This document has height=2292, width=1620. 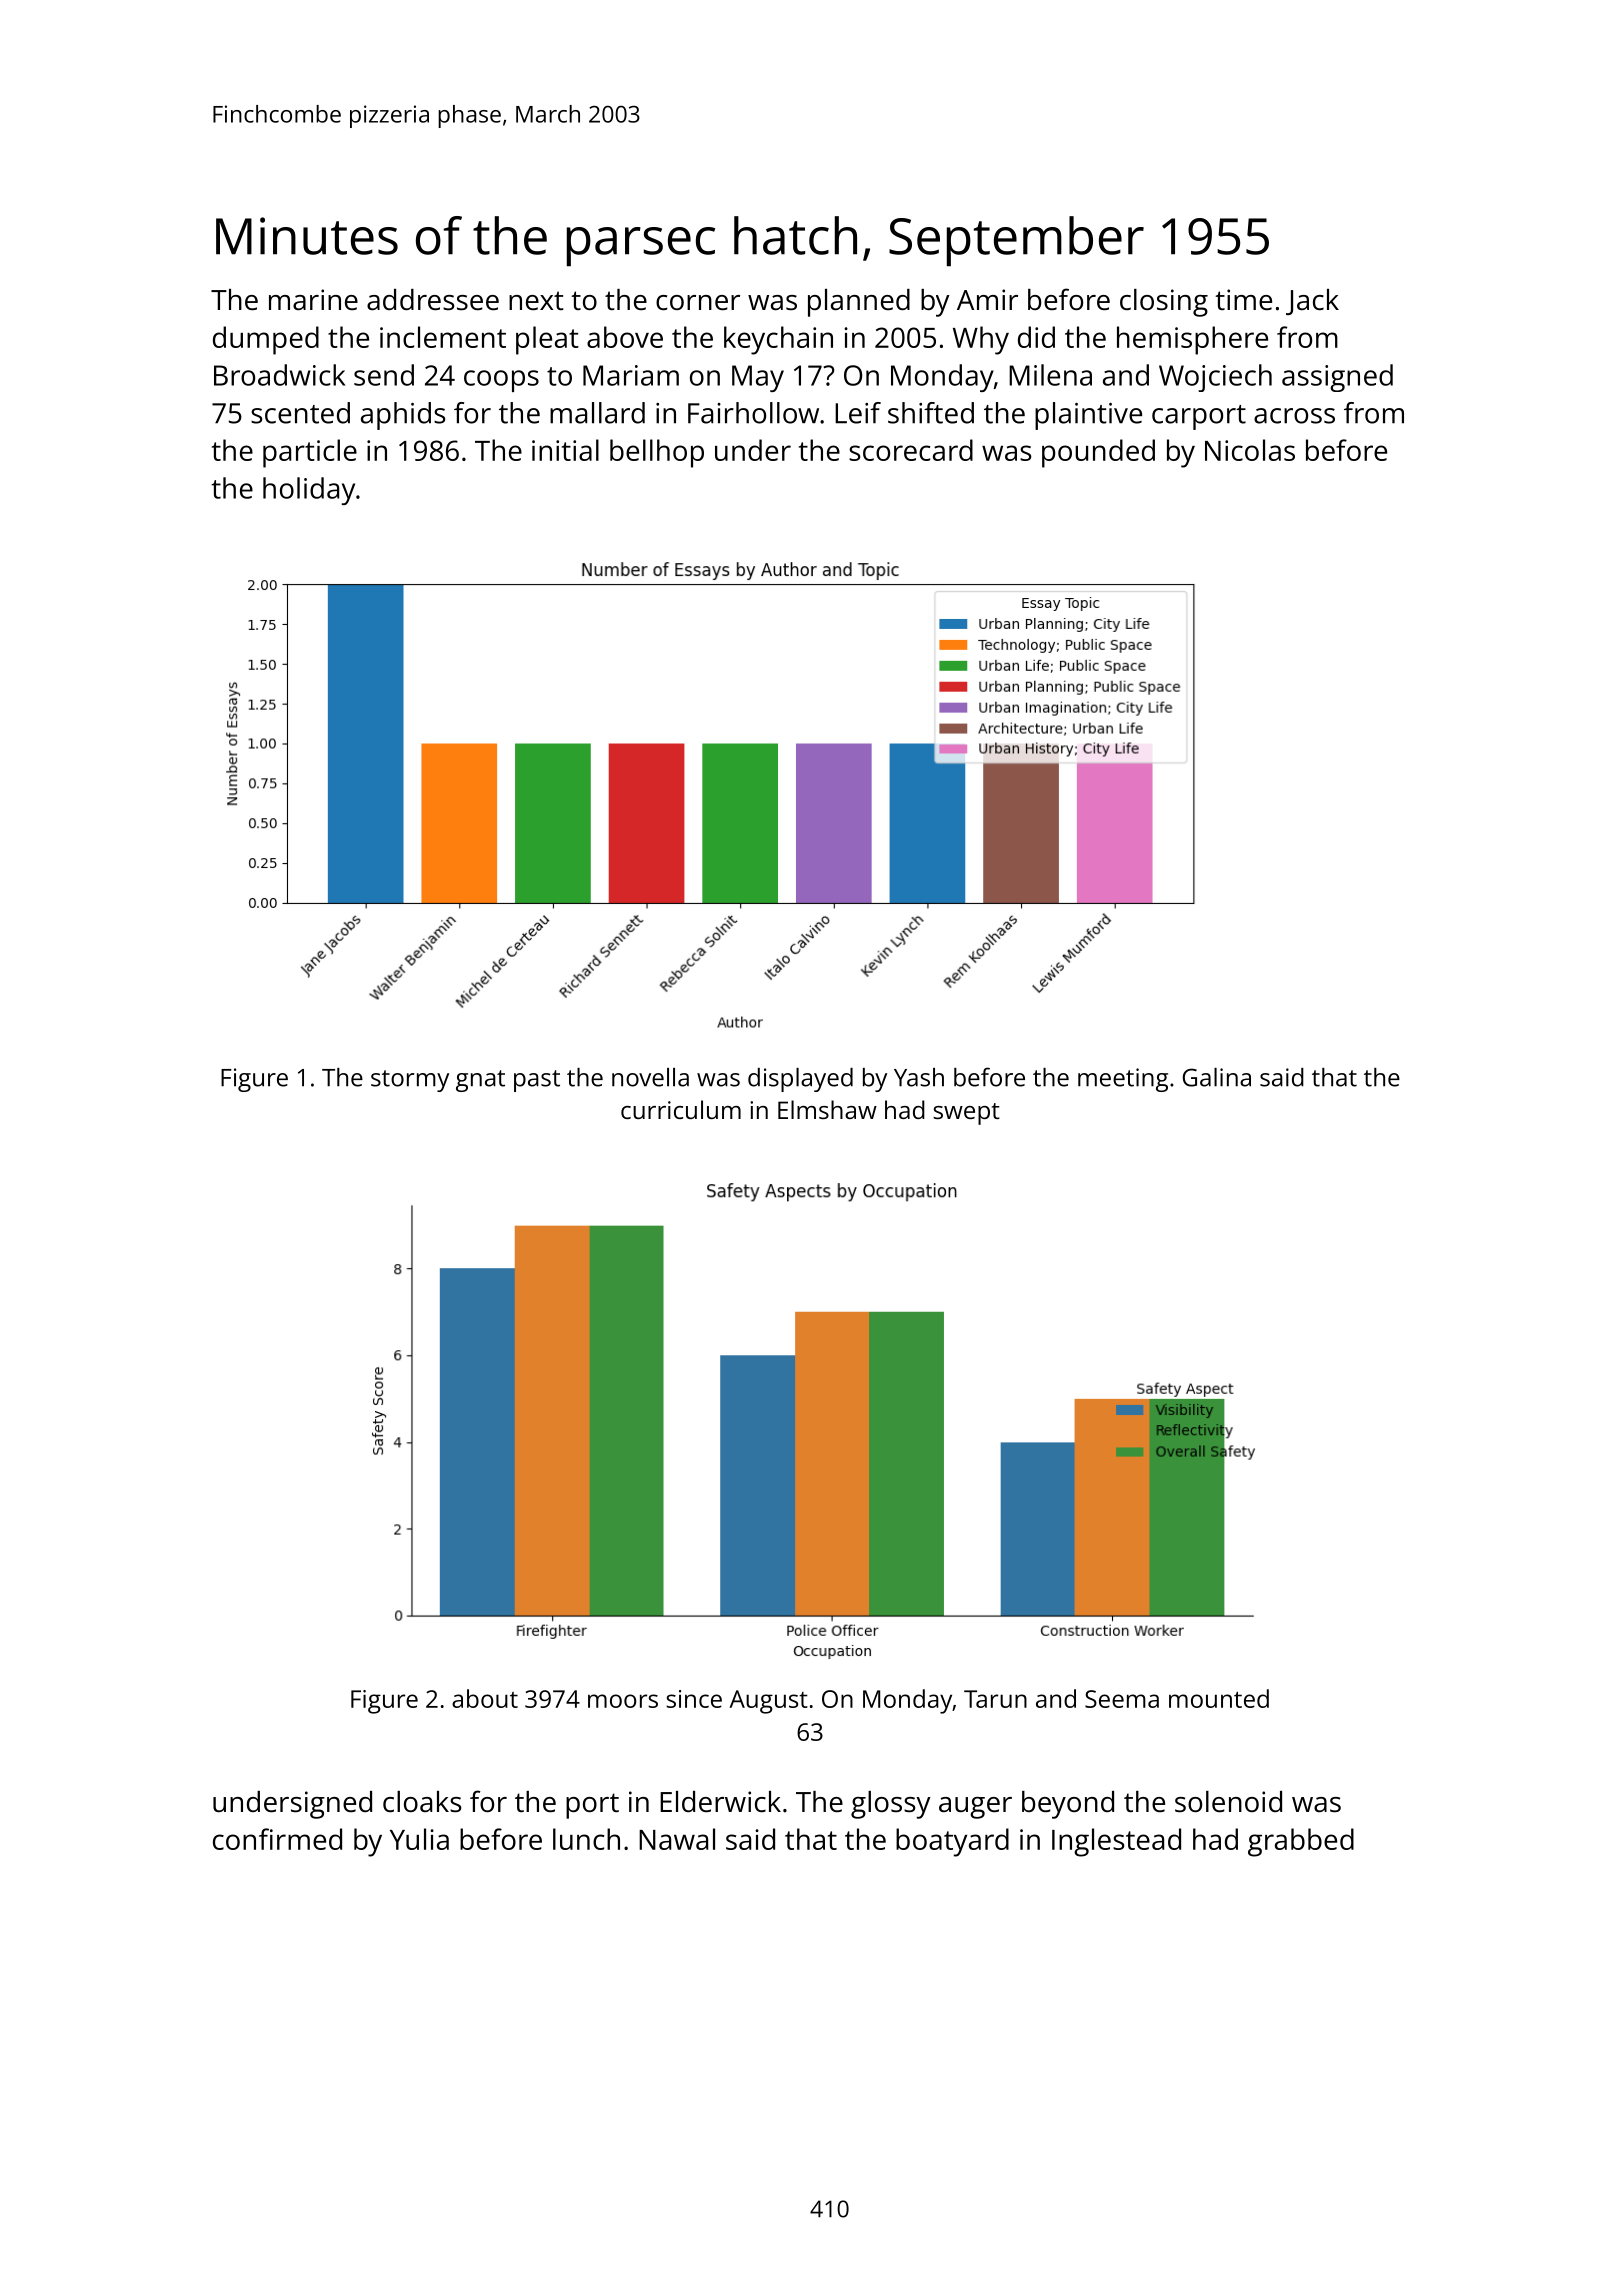 I want to click on Nicolas, so click(x=1250, y=450).
